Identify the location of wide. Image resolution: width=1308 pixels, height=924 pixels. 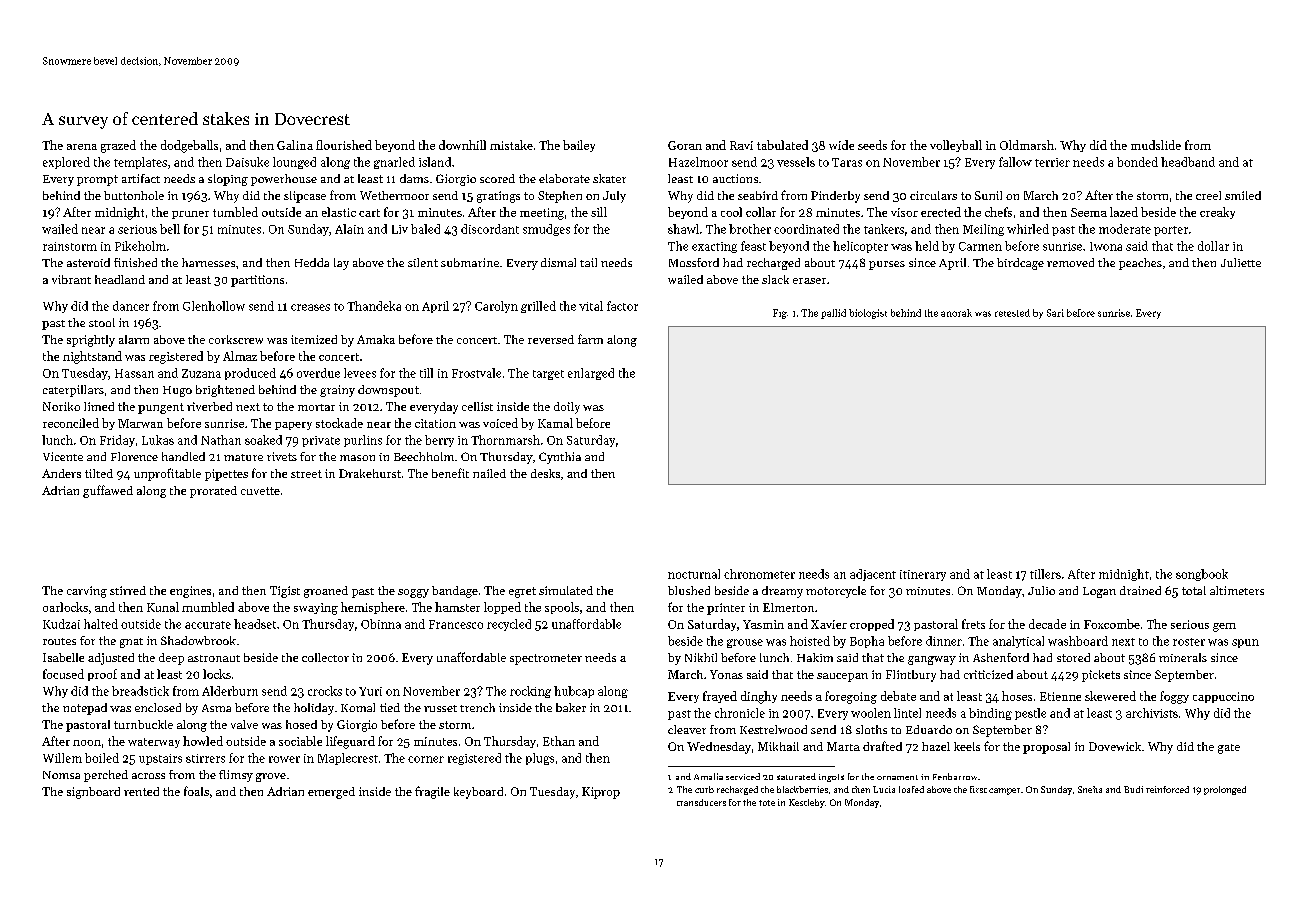
(841, 145).
